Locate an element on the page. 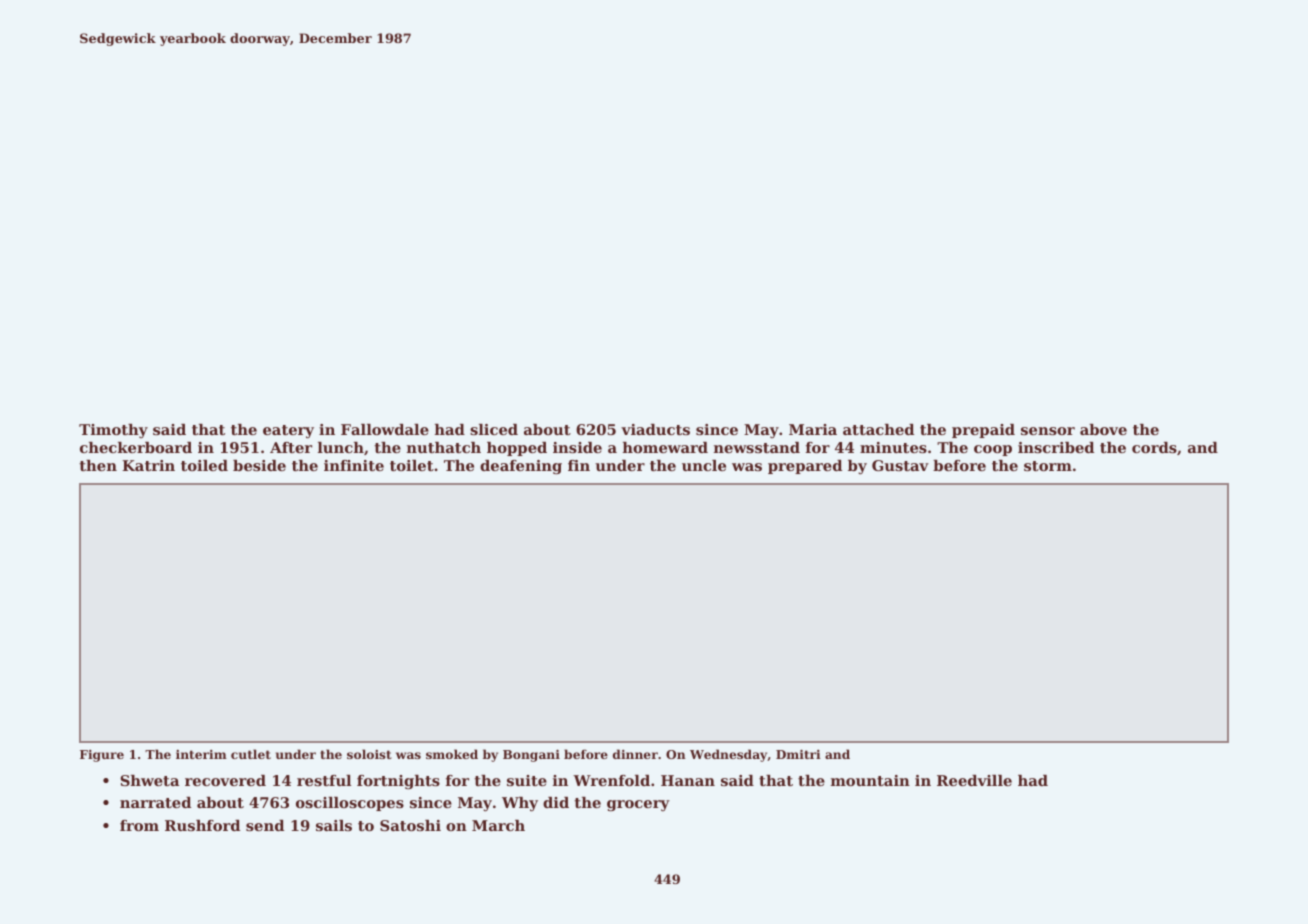 This image has width=1308, height=924. Timothy is located at coordinates (113, 431).
